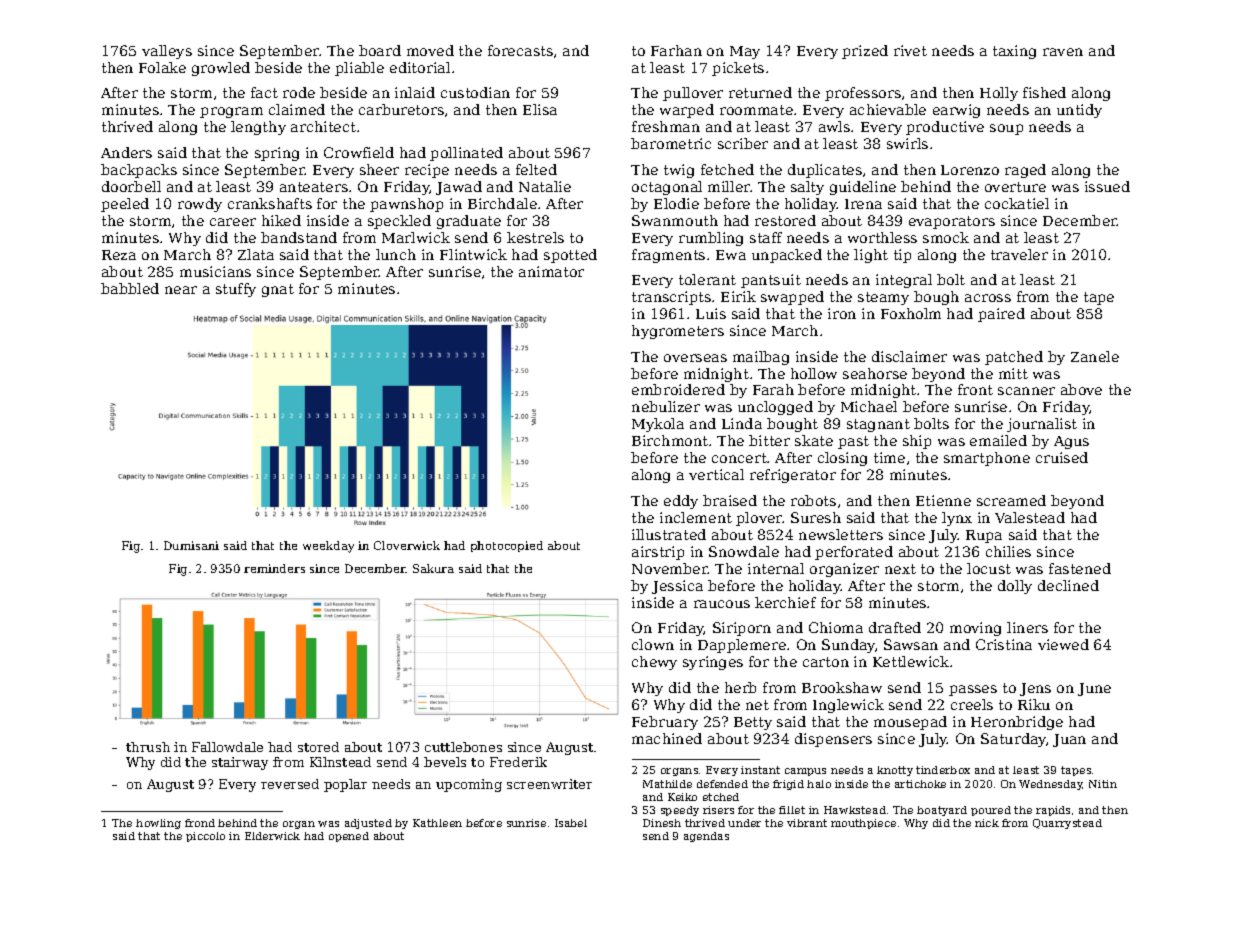 The height and width of the screenshot is (952, 1233). I want to click on felted, so click(536, 169).
